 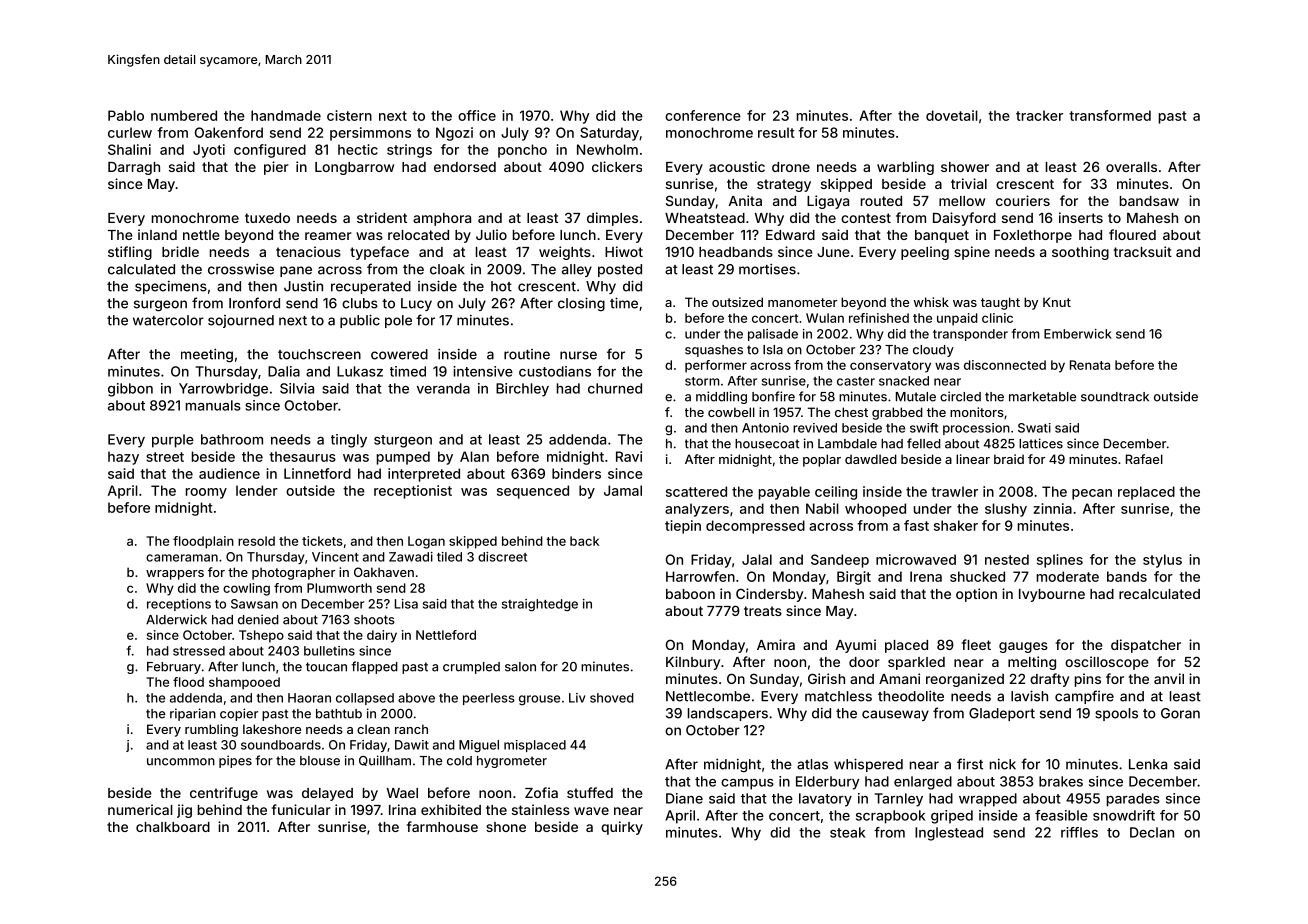 I want to click on Sandeep, so click(x=840, y=561).
